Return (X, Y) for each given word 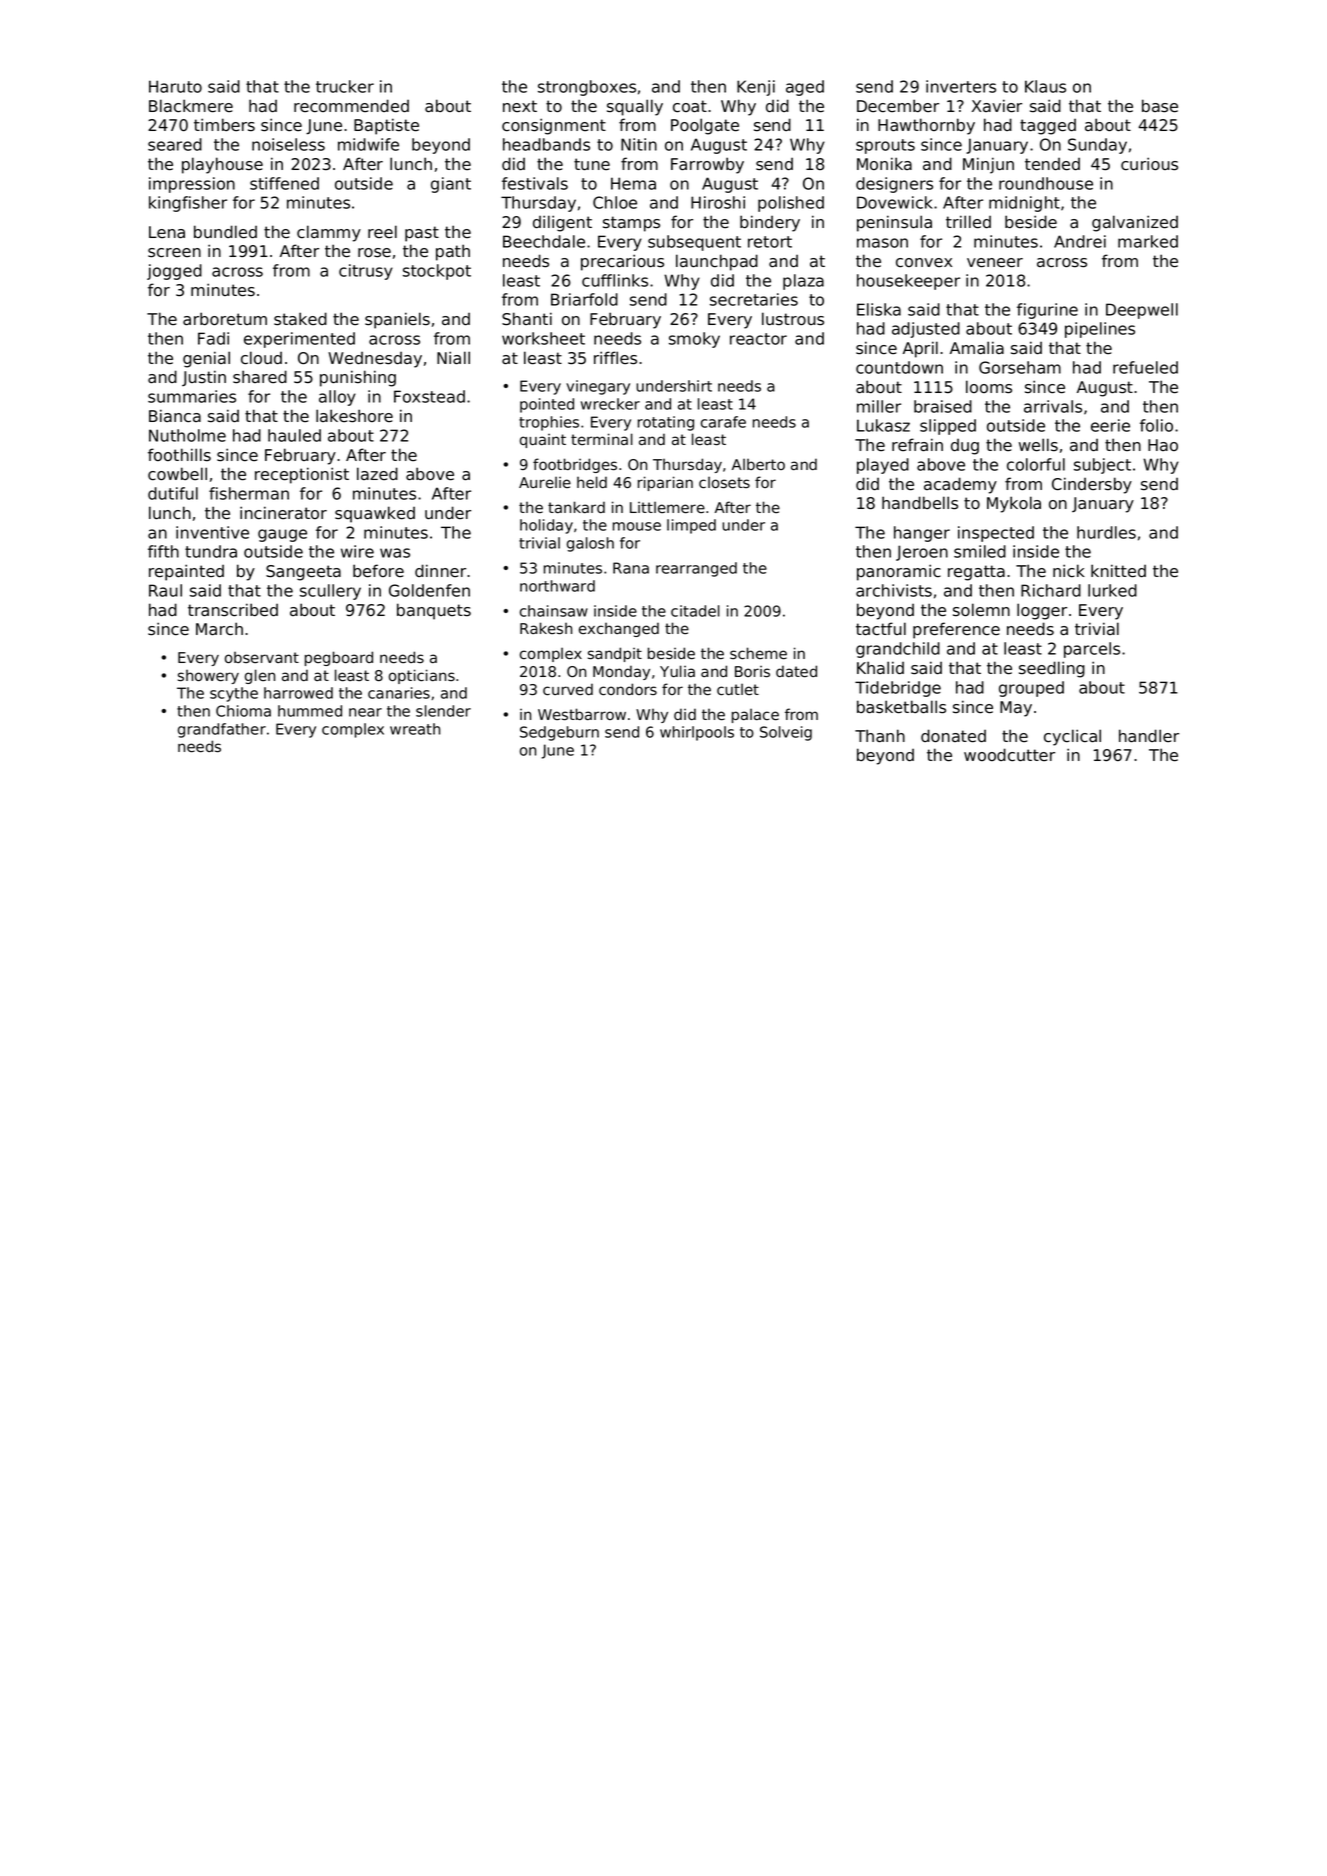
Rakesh (546, 628)
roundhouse (1046, 183)
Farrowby (707, 165)
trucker (345, 86)
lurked (1112, 590)
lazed (377, 474)
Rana (631, 568)
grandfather (222, 730)
